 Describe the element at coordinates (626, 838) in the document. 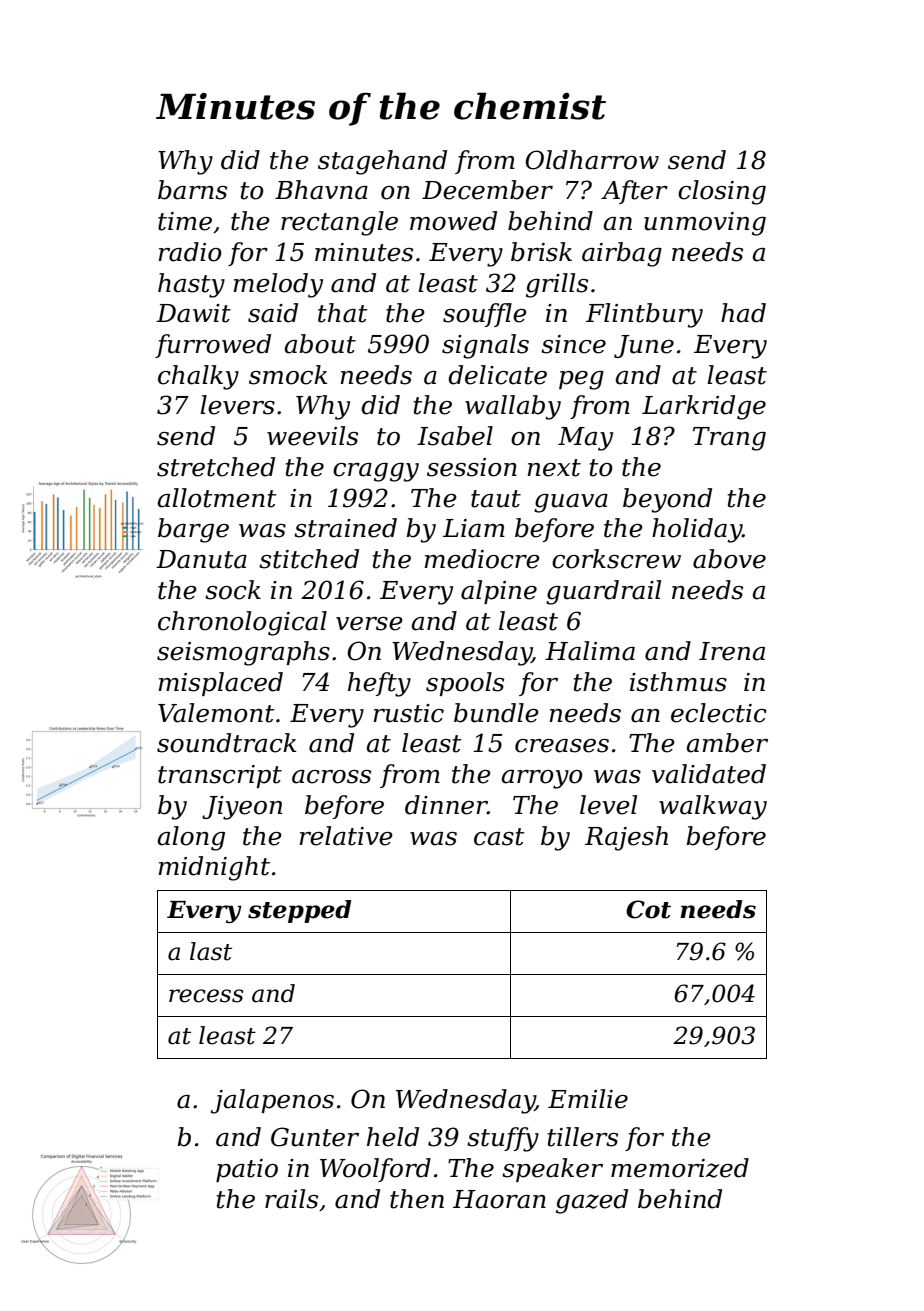

I see `Rajesh` at that location.
